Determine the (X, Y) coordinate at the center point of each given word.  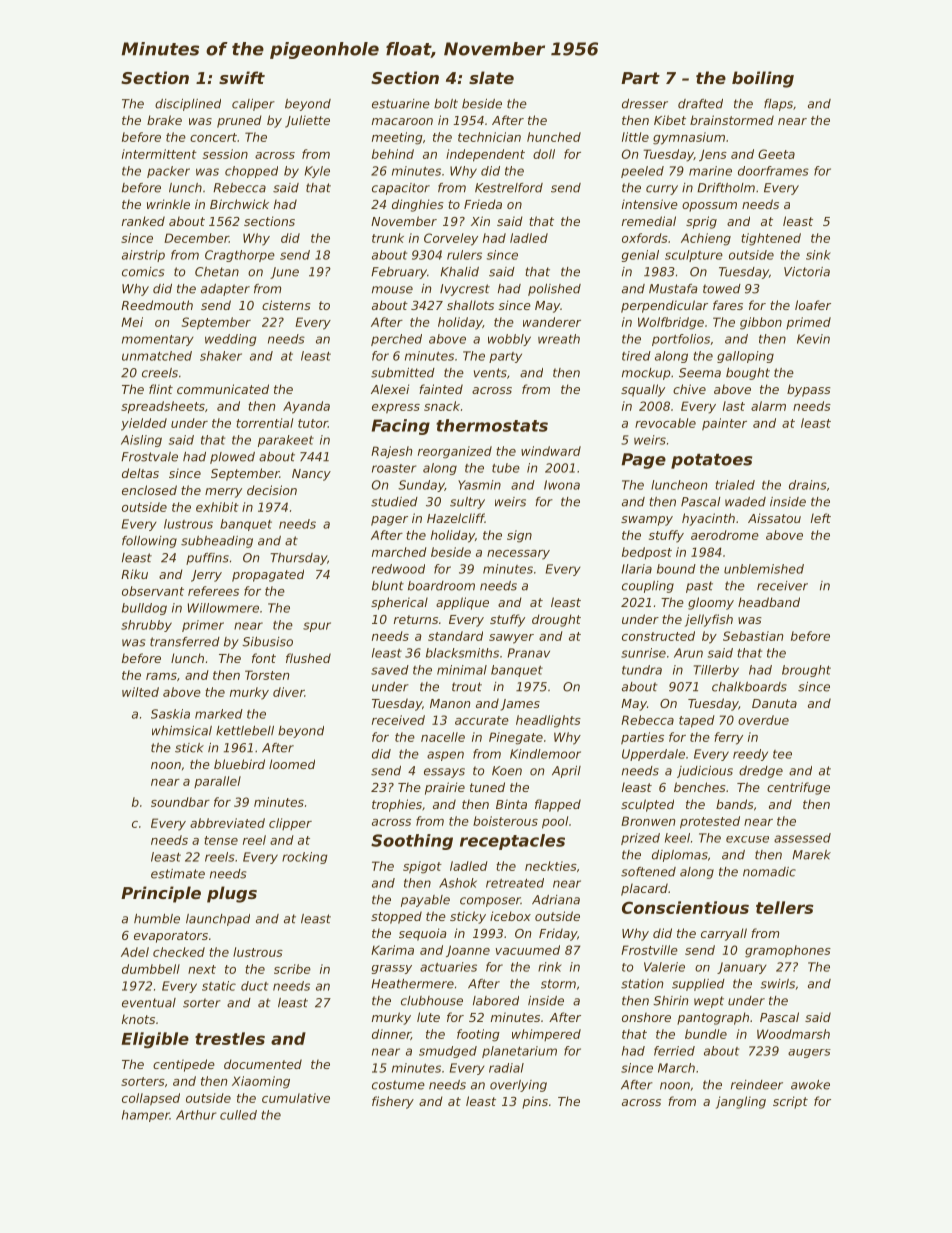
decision (272, 490)
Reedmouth (157, 305)
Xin (480, 221)
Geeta (776, 154)
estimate (178, 874)
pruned (239, 121)
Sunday (421, 486)
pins (535, 1102)
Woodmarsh (793, 1034)
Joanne (468, 951)
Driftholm (726, 188)
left (821, 518)
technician (489, 137)
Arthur (196, 1115)
